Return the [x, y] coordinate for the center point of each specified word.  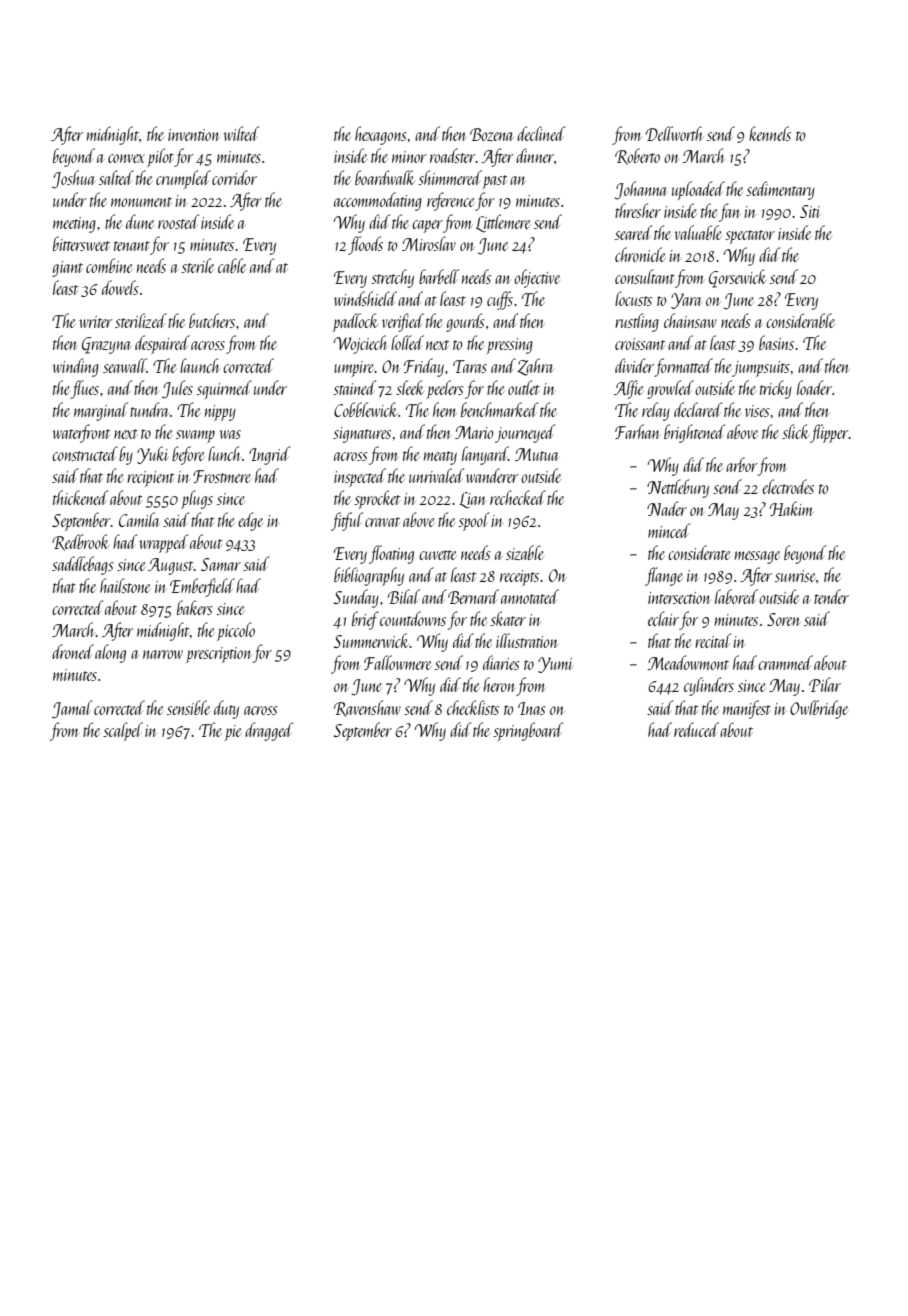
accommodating [378, 201]
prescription [219, 655]
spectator [750, 237]
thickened [80, 497]
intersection [679, 598]
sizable [525, 552]
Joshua [73, 179]
